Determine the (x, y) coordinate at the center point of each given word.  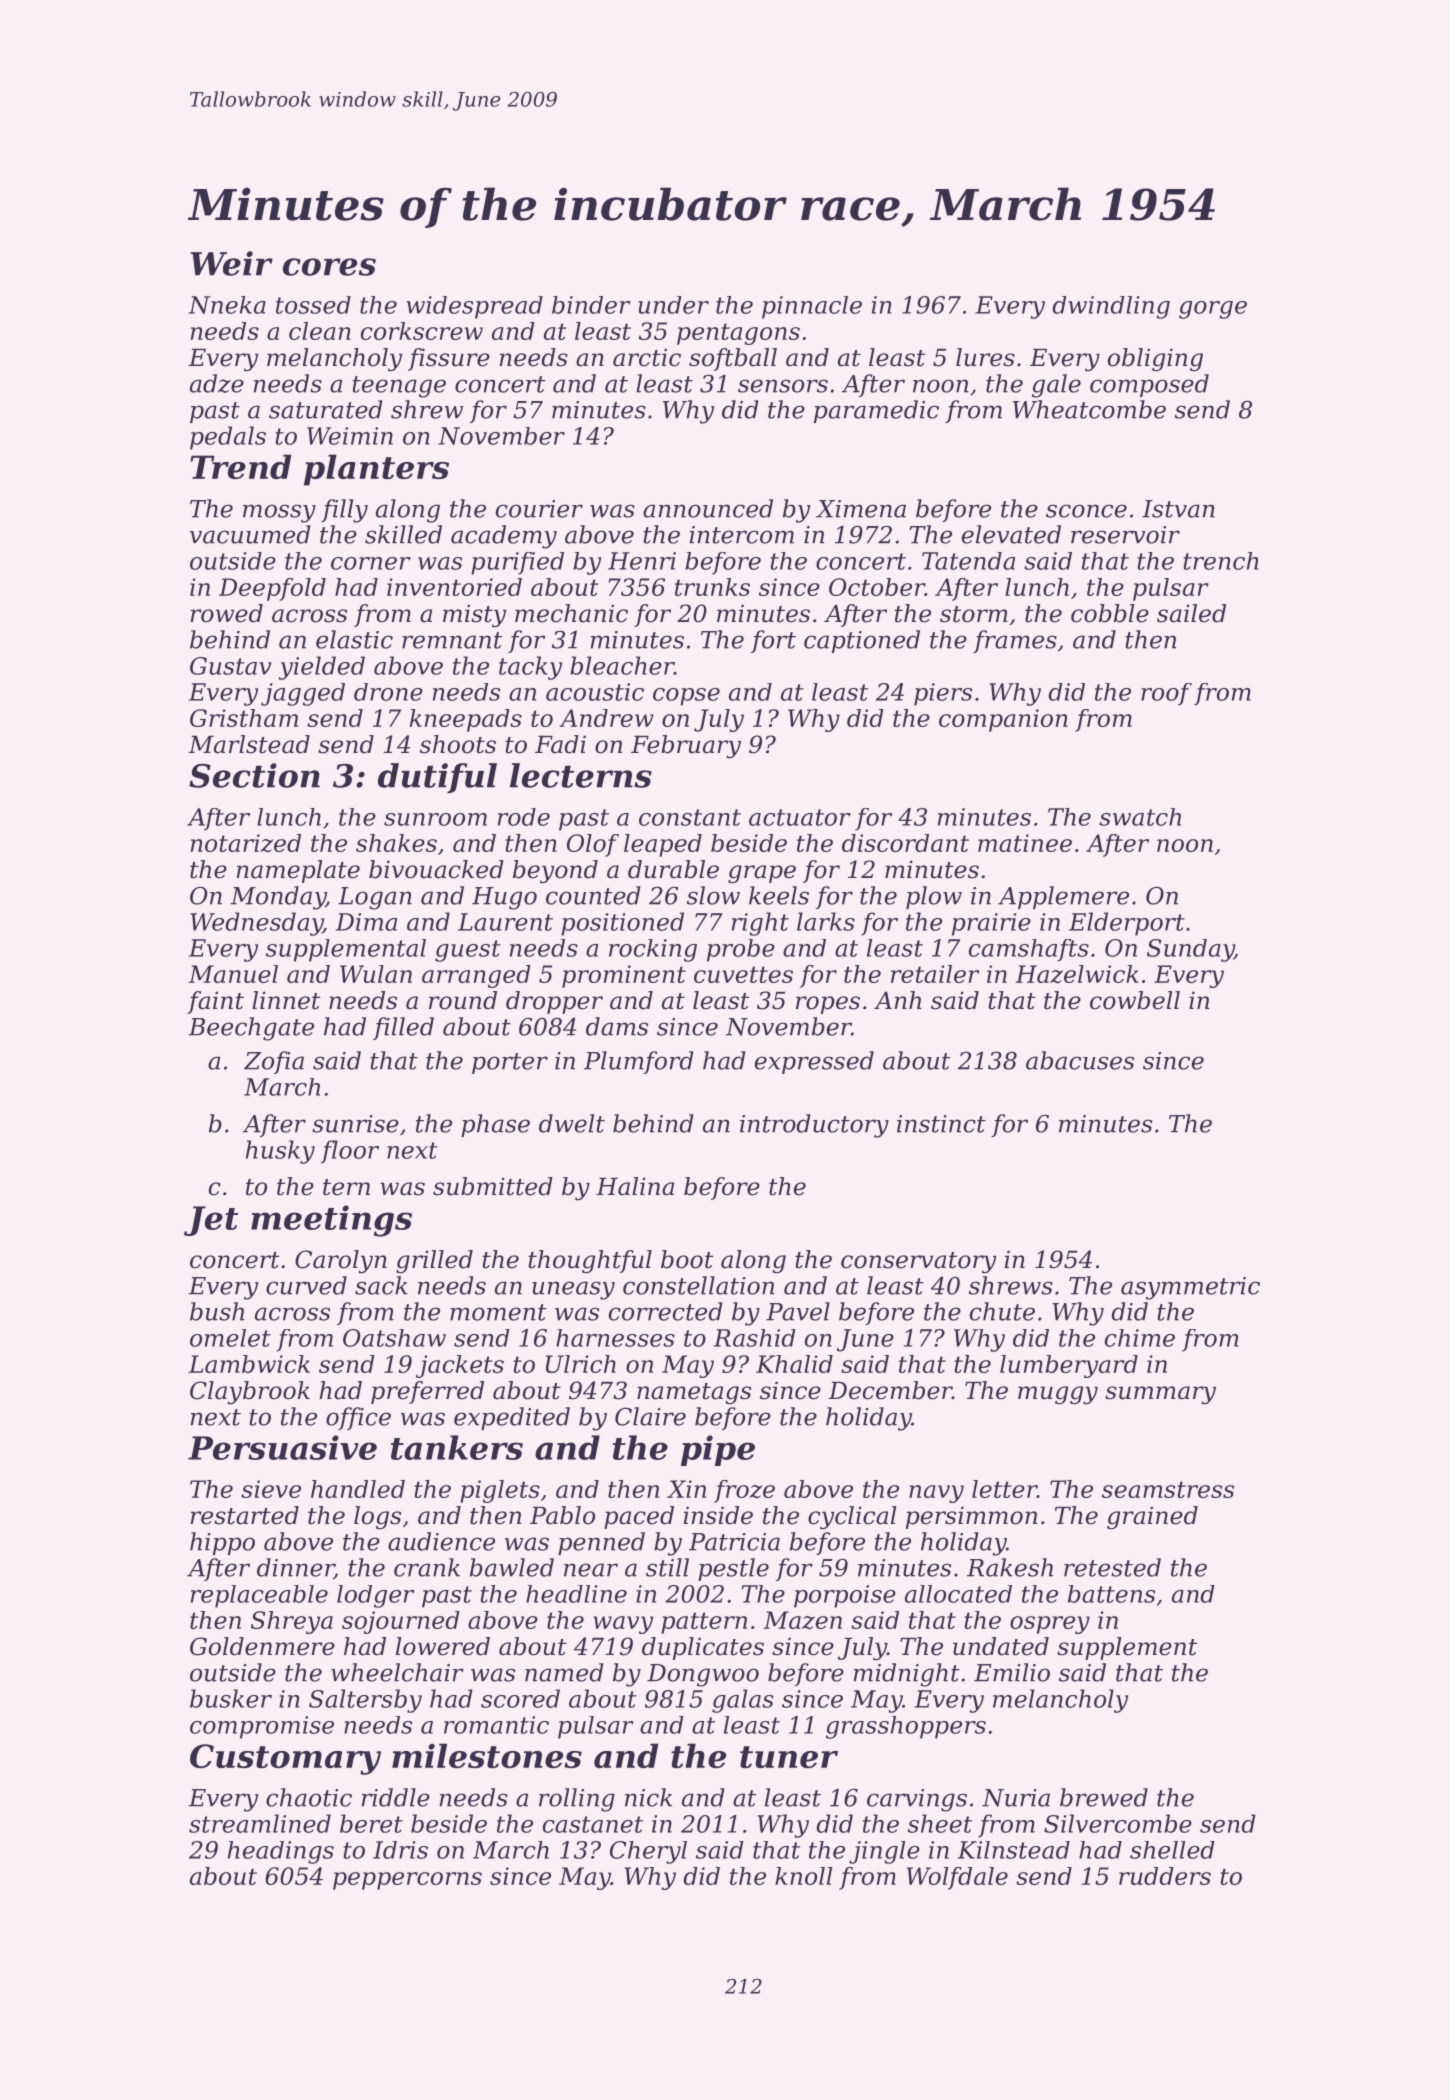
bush (217, 1311)
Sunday (1190, 950)
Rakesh (1010, 1567)
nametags (694, 1393)
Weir (231, 263)
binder (591, 305)
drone (388, 692)
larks (826, 921)
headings (281, 1852)
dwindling (1111, 307)
